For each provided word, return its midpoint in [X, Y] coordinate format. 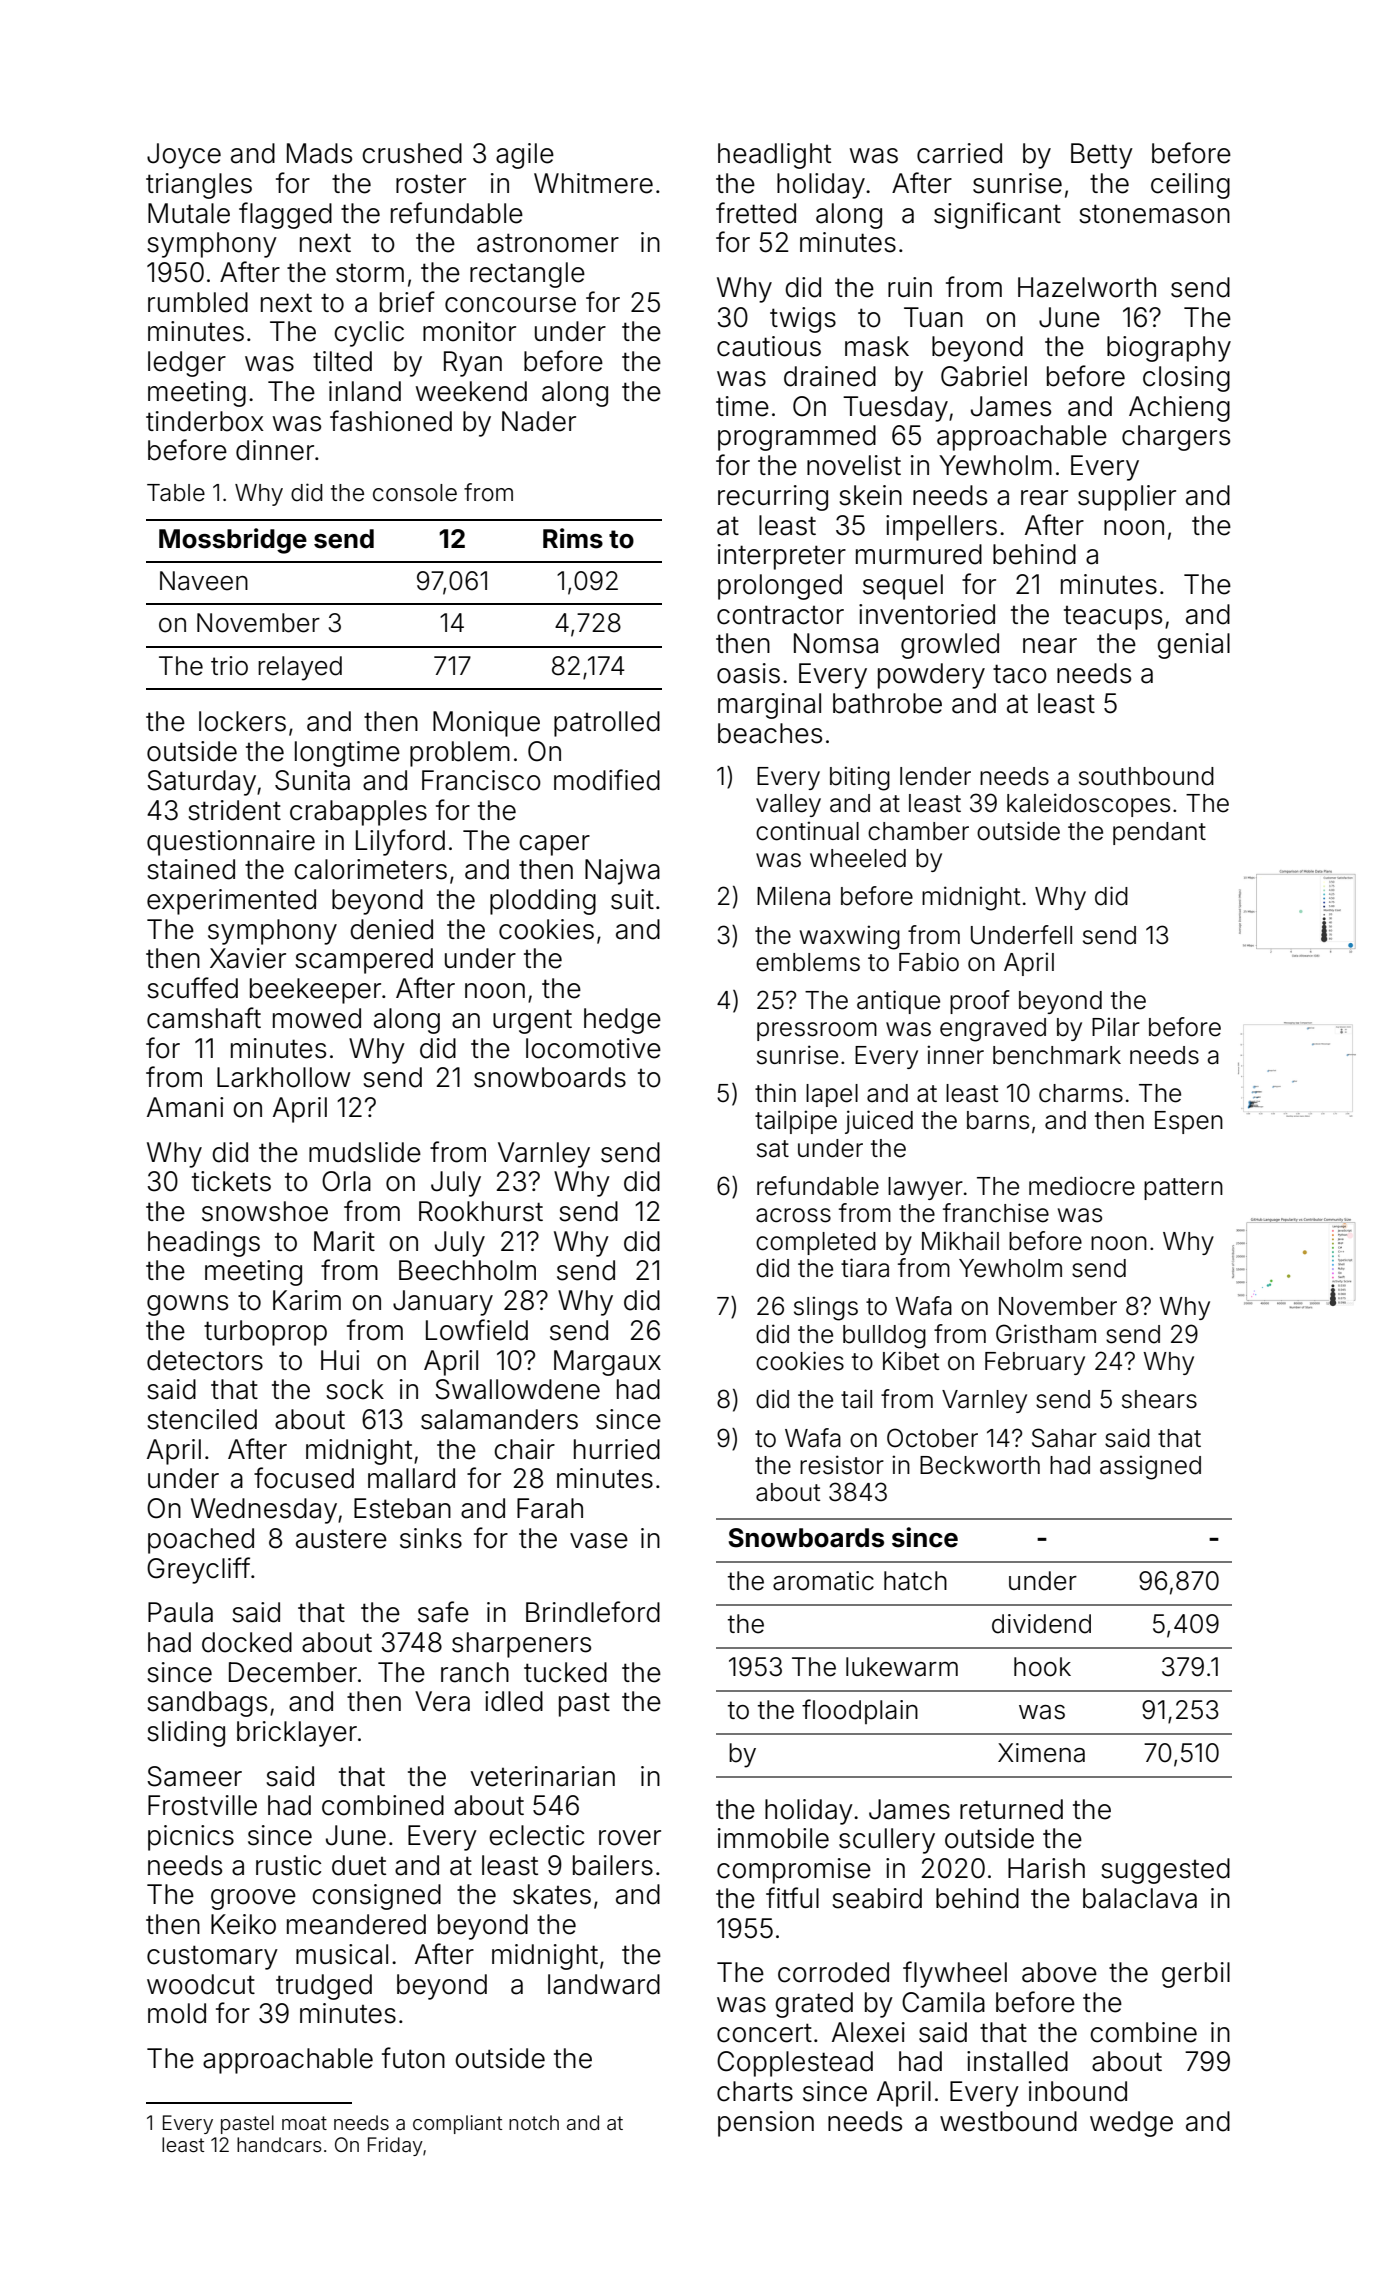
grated [814, 2005]
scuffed [192, 988]
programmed [797, 438]
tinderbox [205, 421]
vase [599, 1541]
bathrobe [887, 703]
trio [229, 666]
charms [1081, 1093]
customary [212, 1957]
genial [1193, 646]
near [1050, 646]
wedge [1131, 2124]
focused [304, 1478]
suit [632, 899]
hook [1042, 1667]
